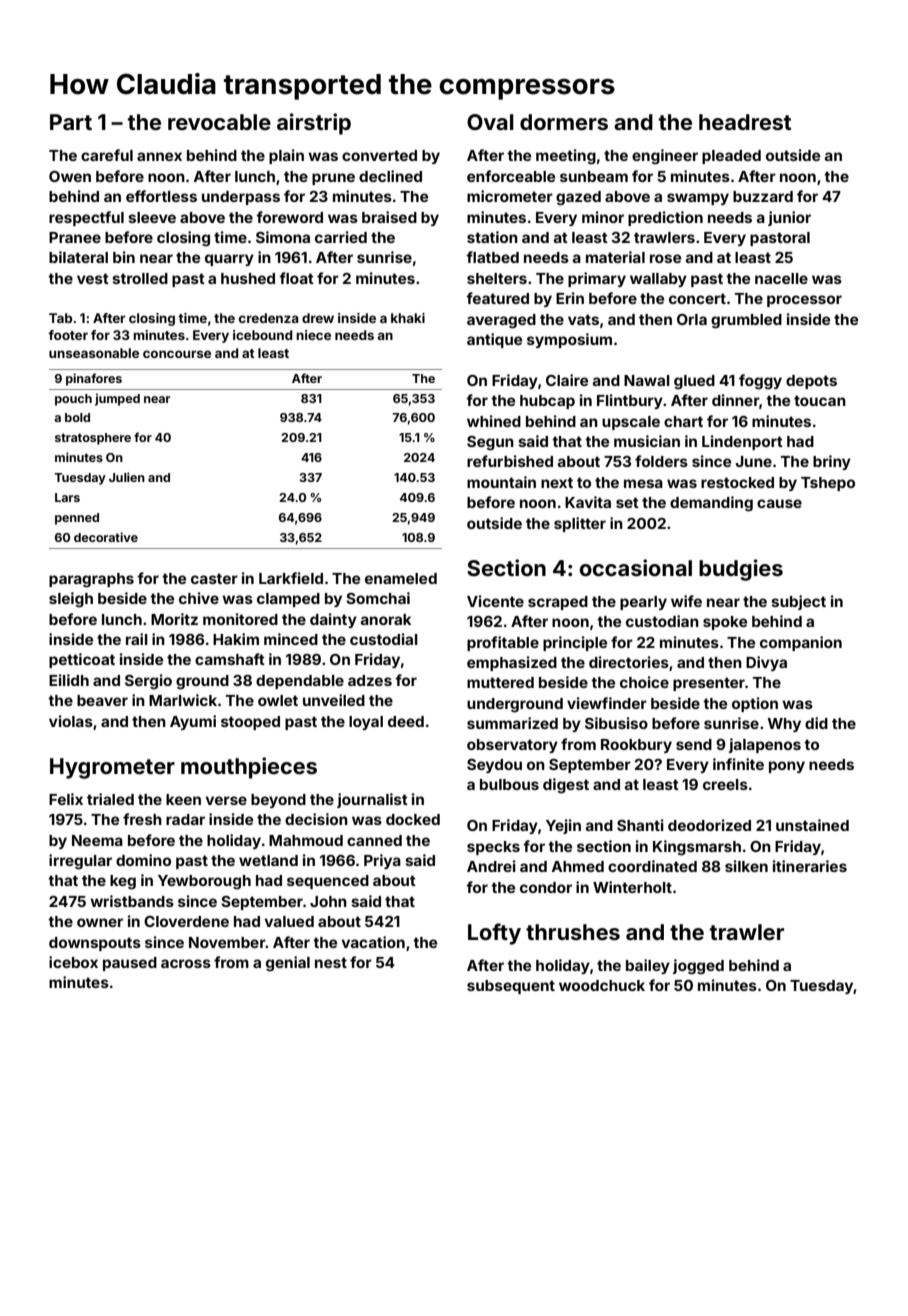 The width and height of the page is (908, 1316). What do you see at coordinates (602, 985) in the page?
I see `woodchuck` at bounding box center [602, 985].
